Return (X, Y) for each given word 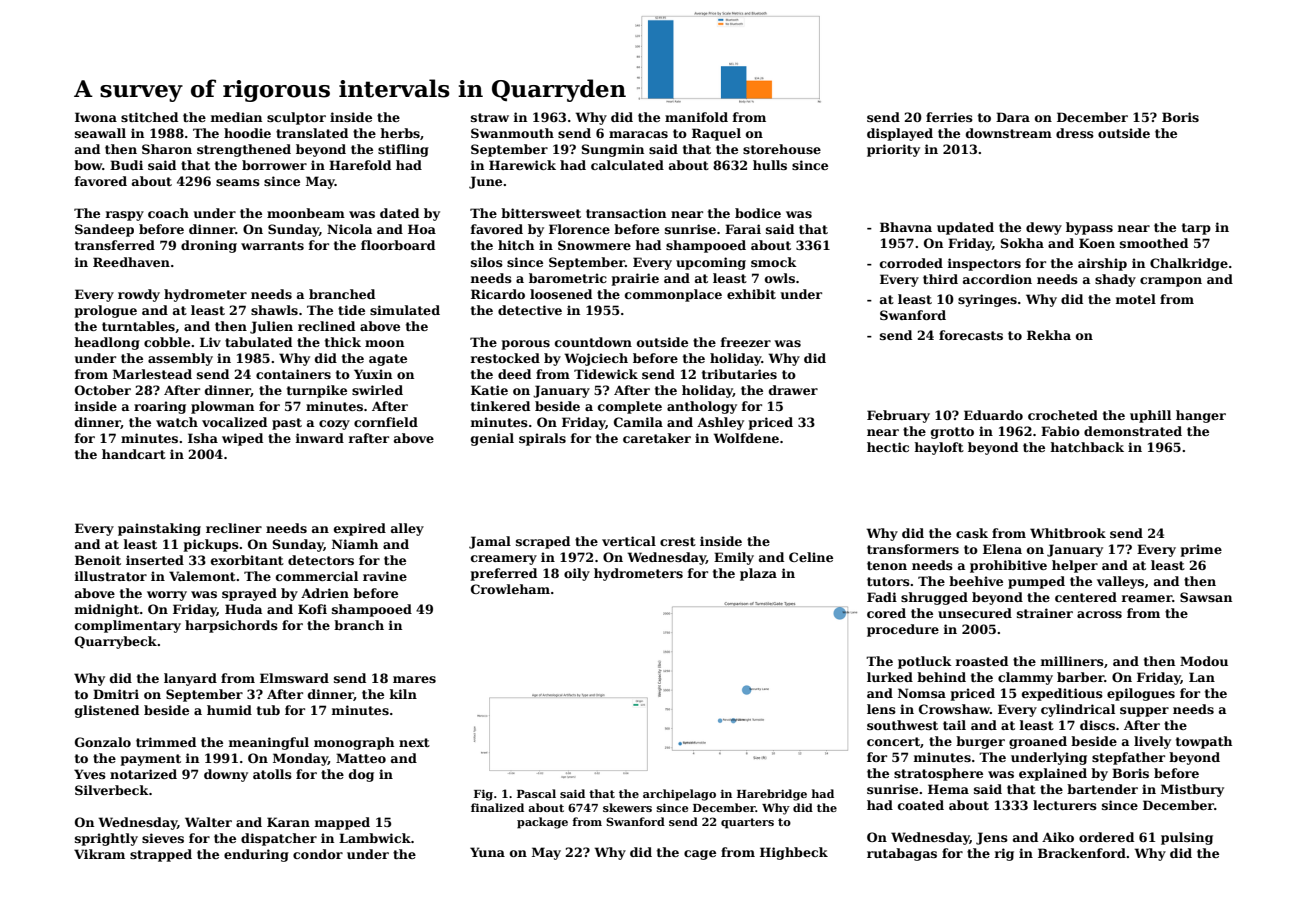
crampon (1171, 282)
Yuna (487, 852)
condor (318, 854)
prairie (635, 279)
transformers (913, 549)
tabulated (258, 342)
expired (360, 529)
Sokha (1022, 243)
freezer (746, 342)
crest (678, 541)
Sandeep (104, 230)
